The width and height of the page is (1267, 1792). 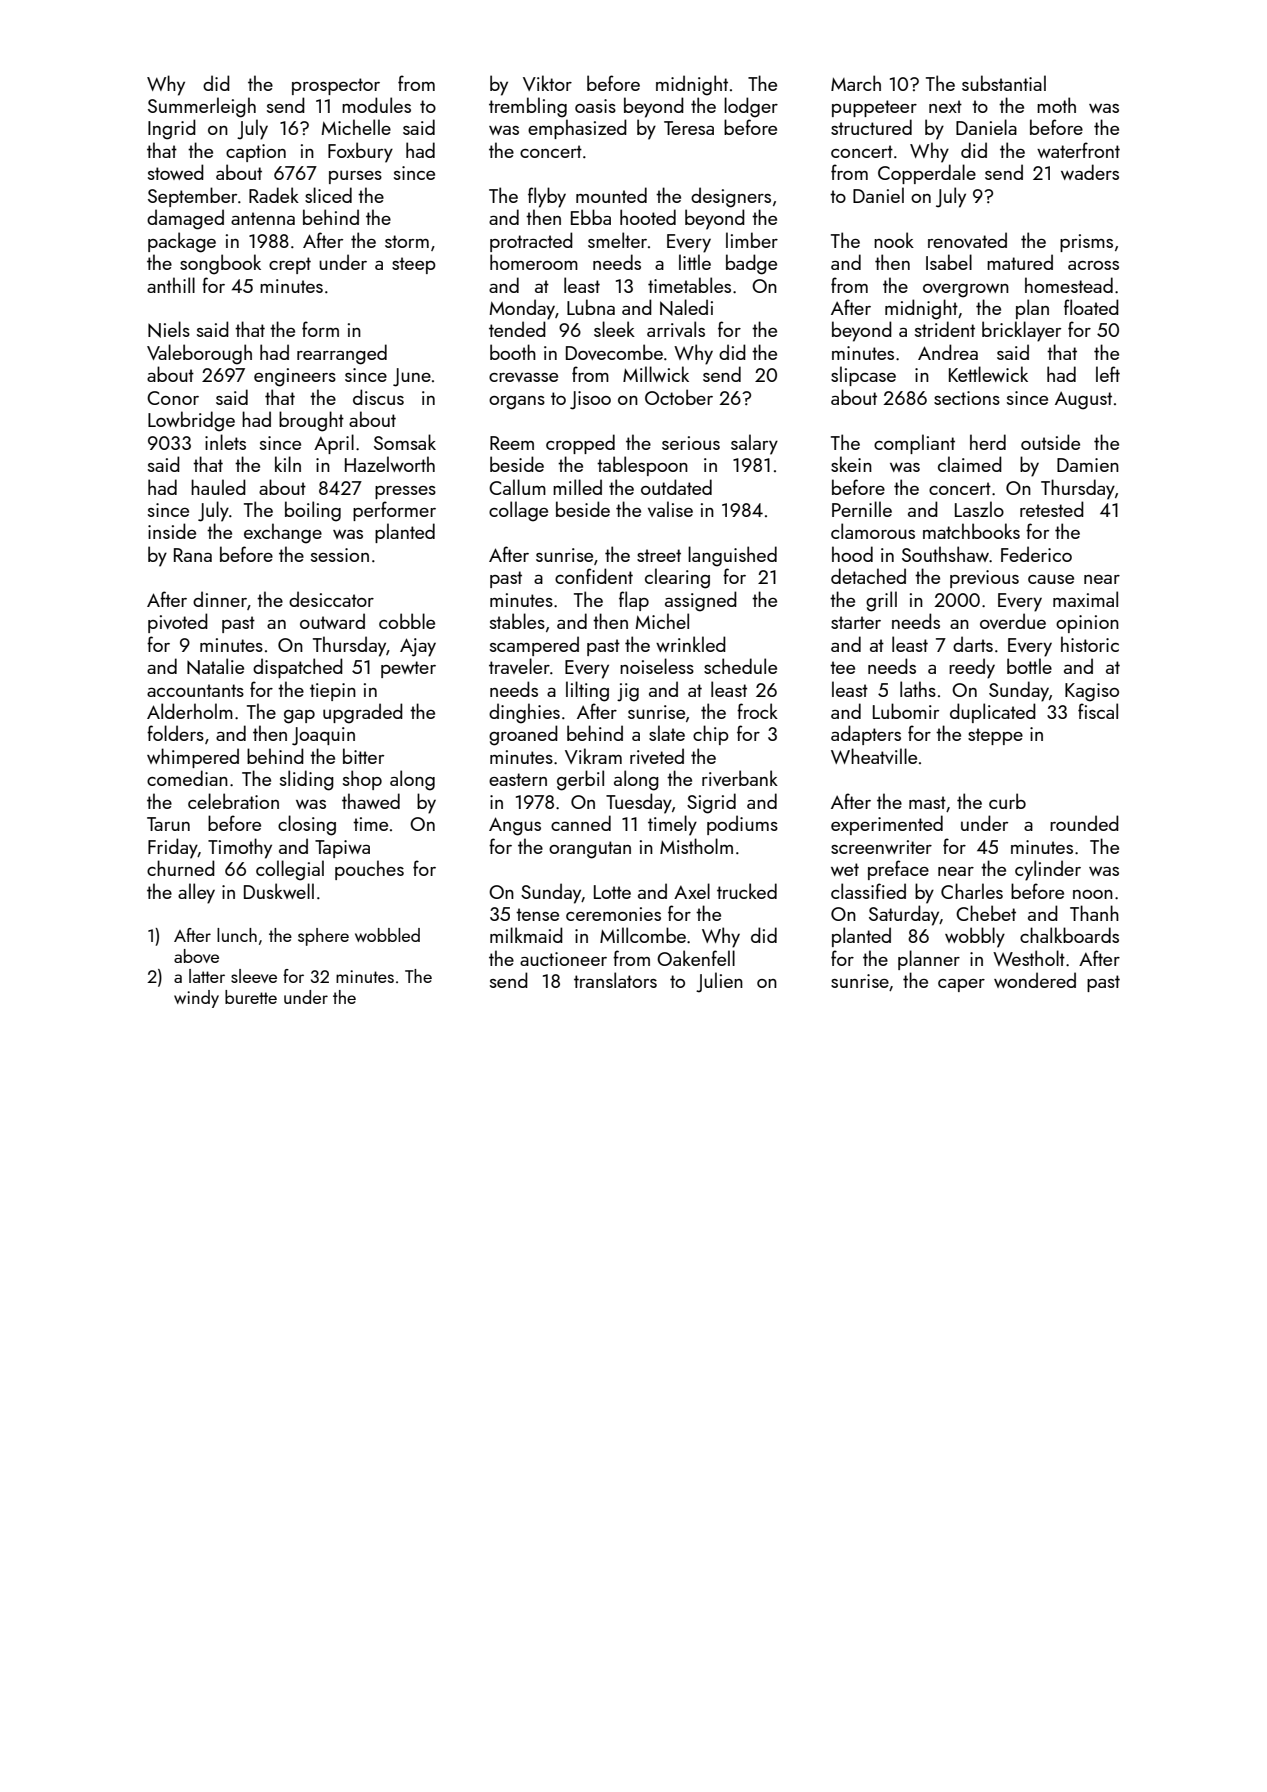 I want to click on overgrown, so click(x=966, y=290).
